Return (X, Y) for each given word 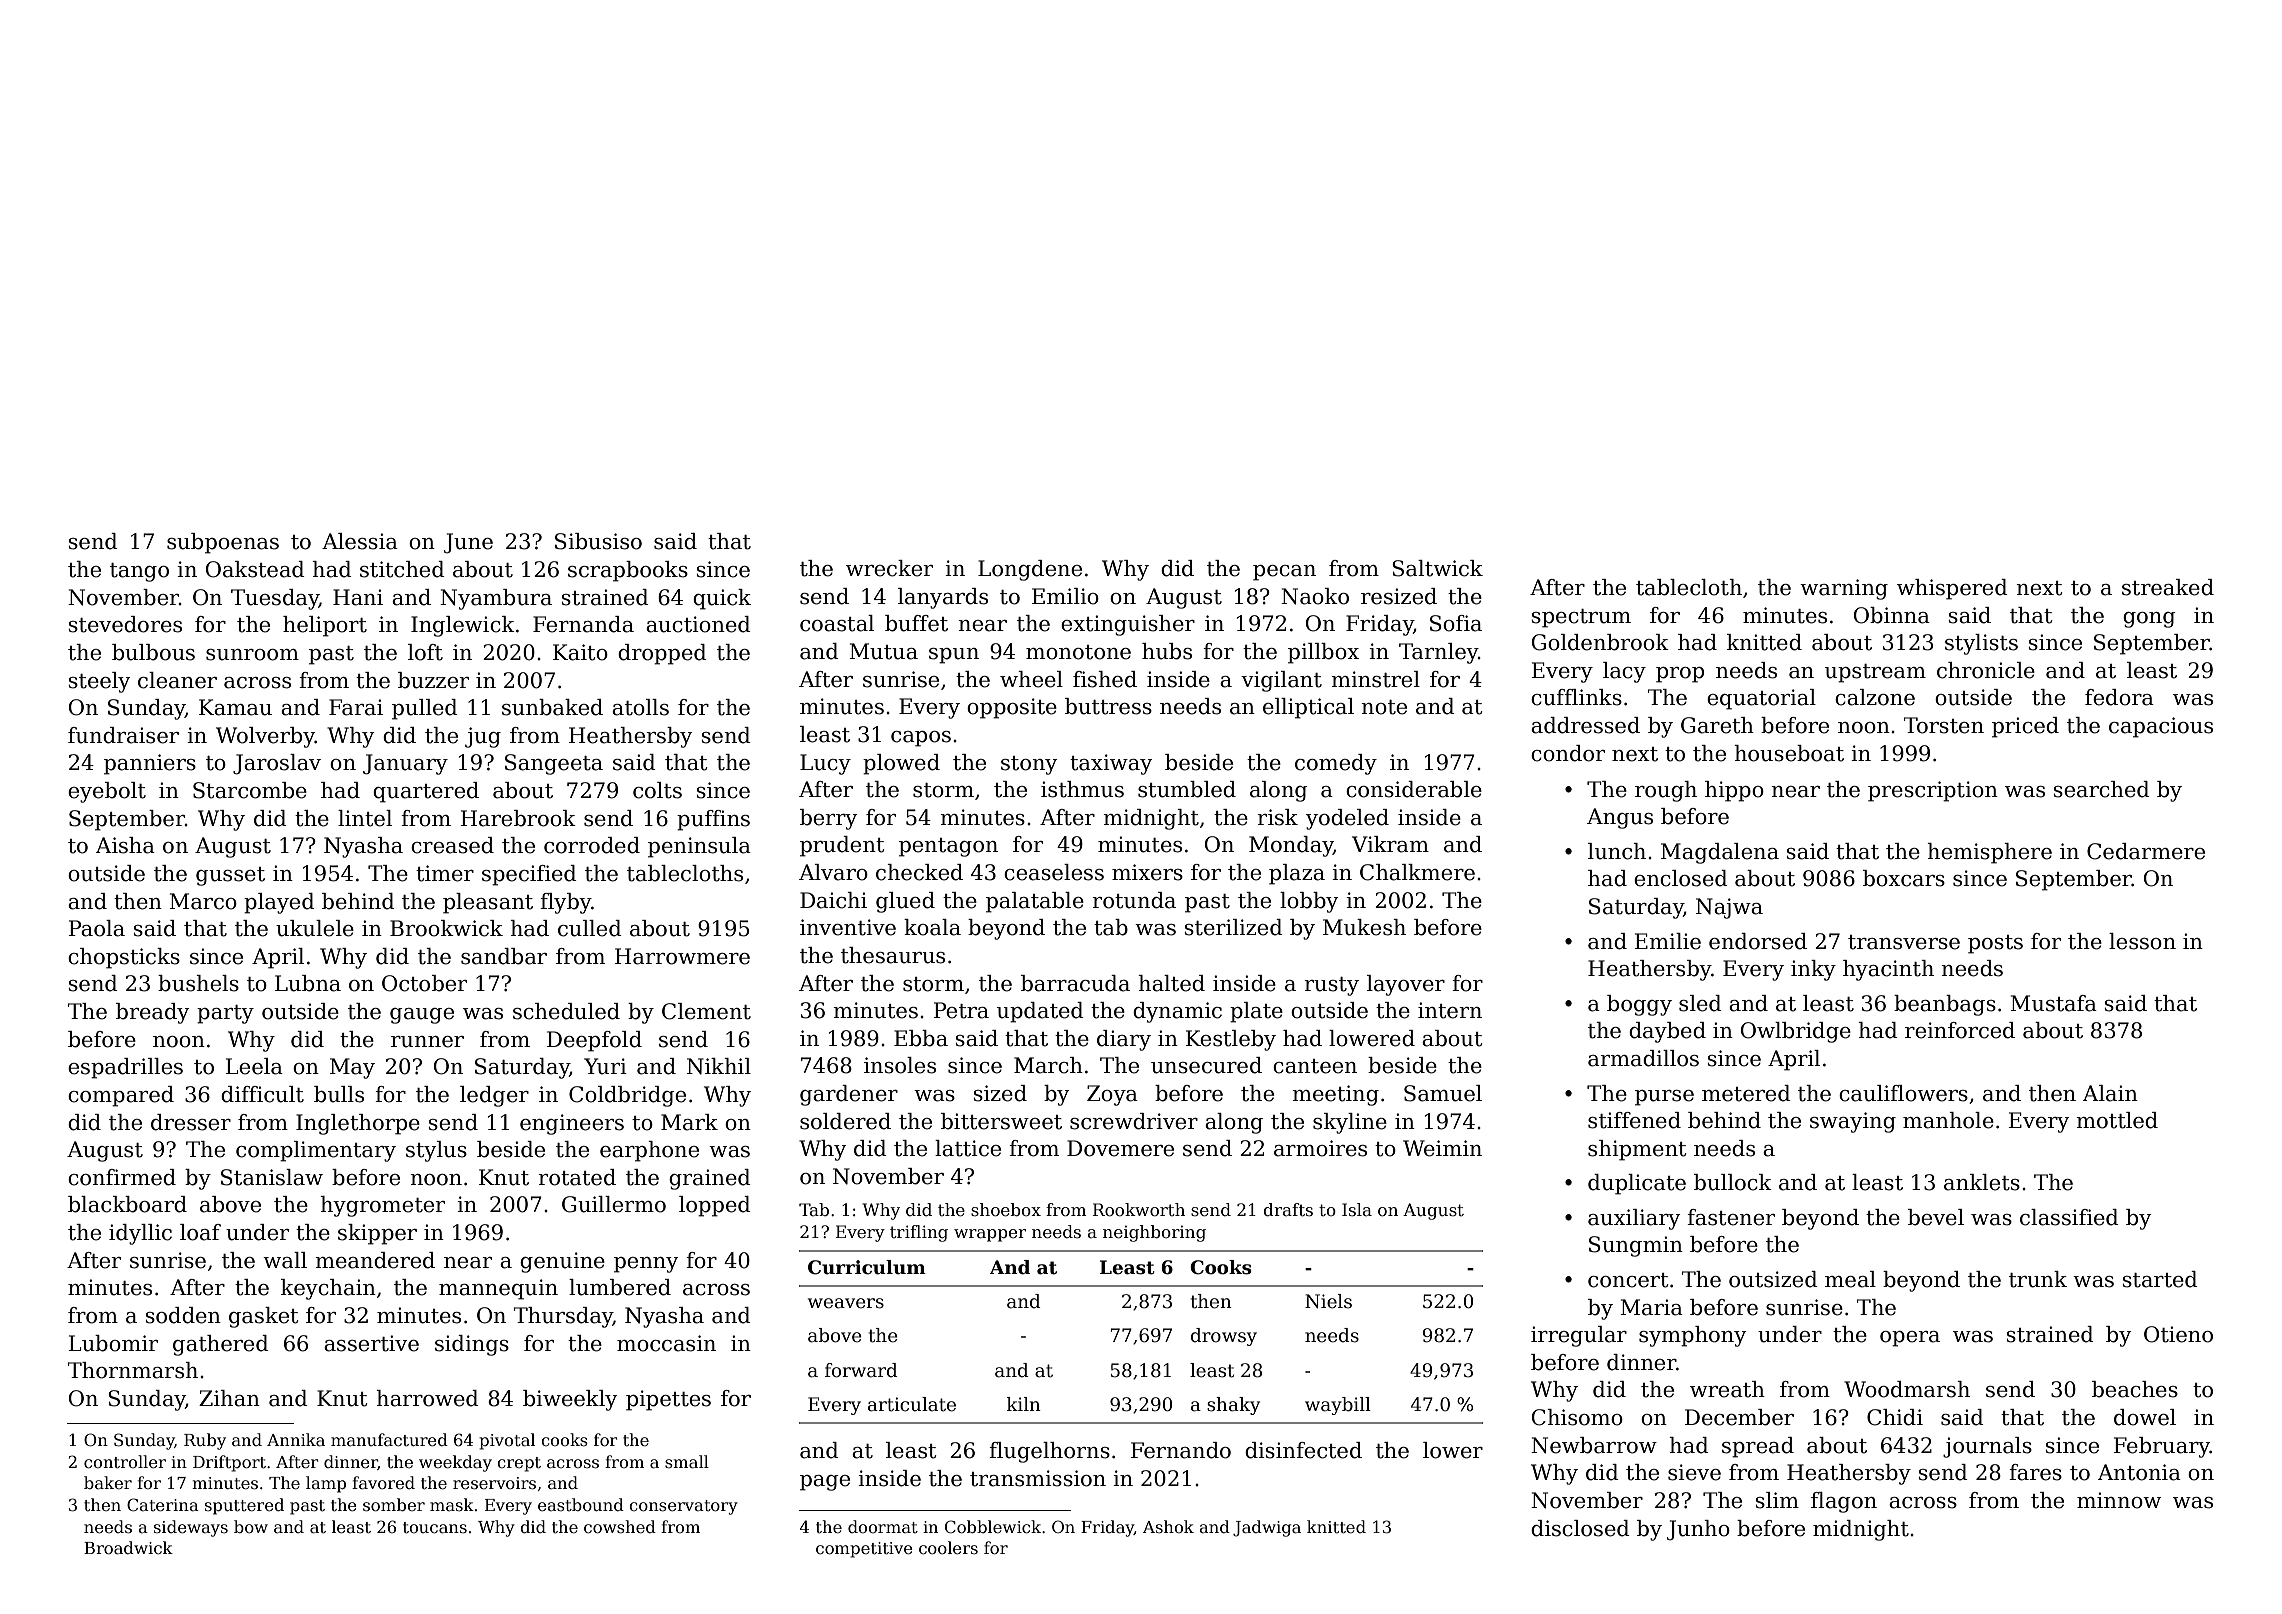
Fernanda (583, 624)
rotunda (1134, 900)
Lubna (308, 983)
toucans (435, 1528)
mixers (1147, 872)
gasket (263, 1317)
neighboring (1154, 1233)
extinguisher (1128, 625)
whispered (1952, 589)
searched (2102, 789)
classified (2069, 1217)
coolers (948, 1548)
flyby (565, 903)
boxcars (1904, 878)
